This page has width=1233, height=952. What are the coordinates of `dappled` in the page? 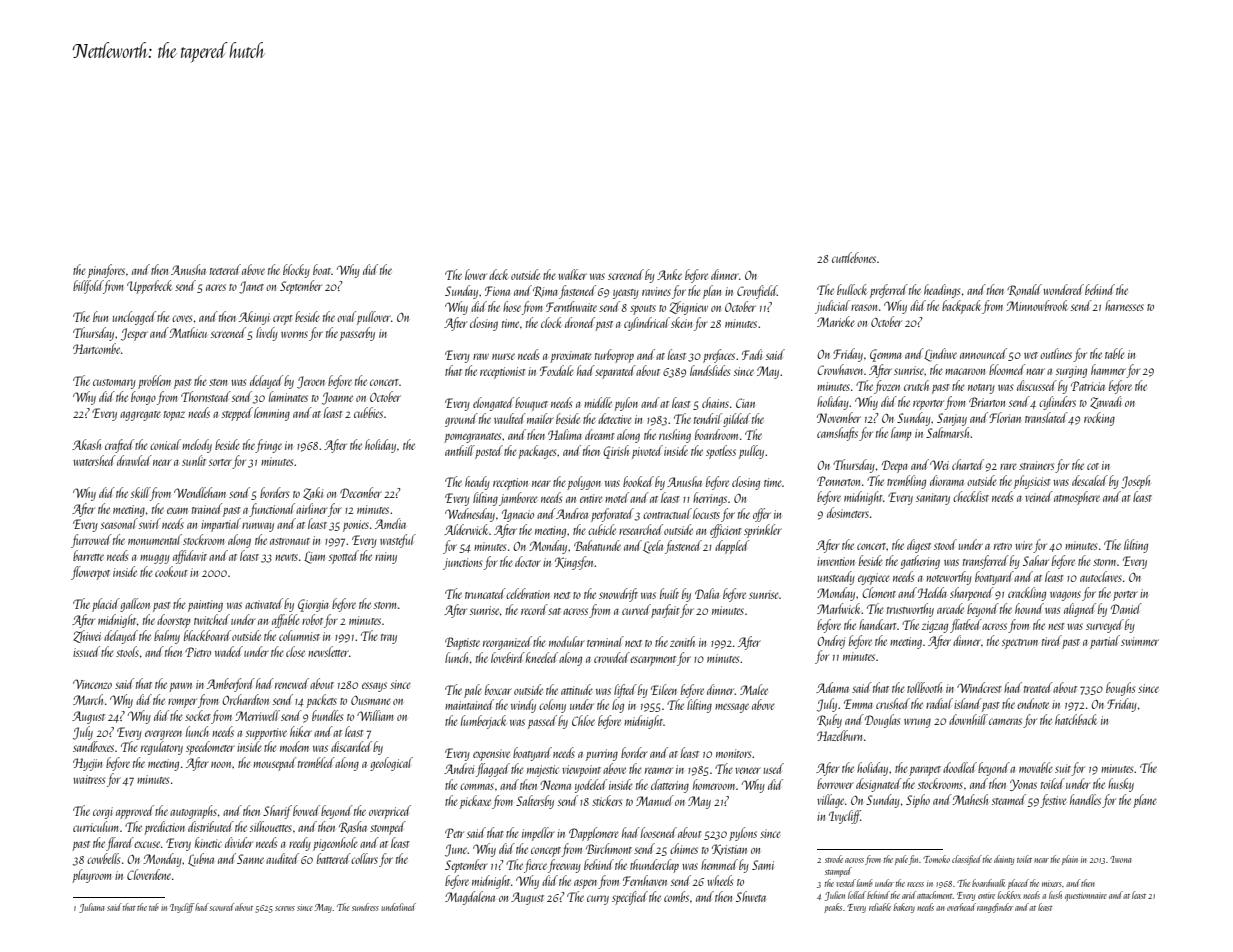 It's located at (732, 547).
